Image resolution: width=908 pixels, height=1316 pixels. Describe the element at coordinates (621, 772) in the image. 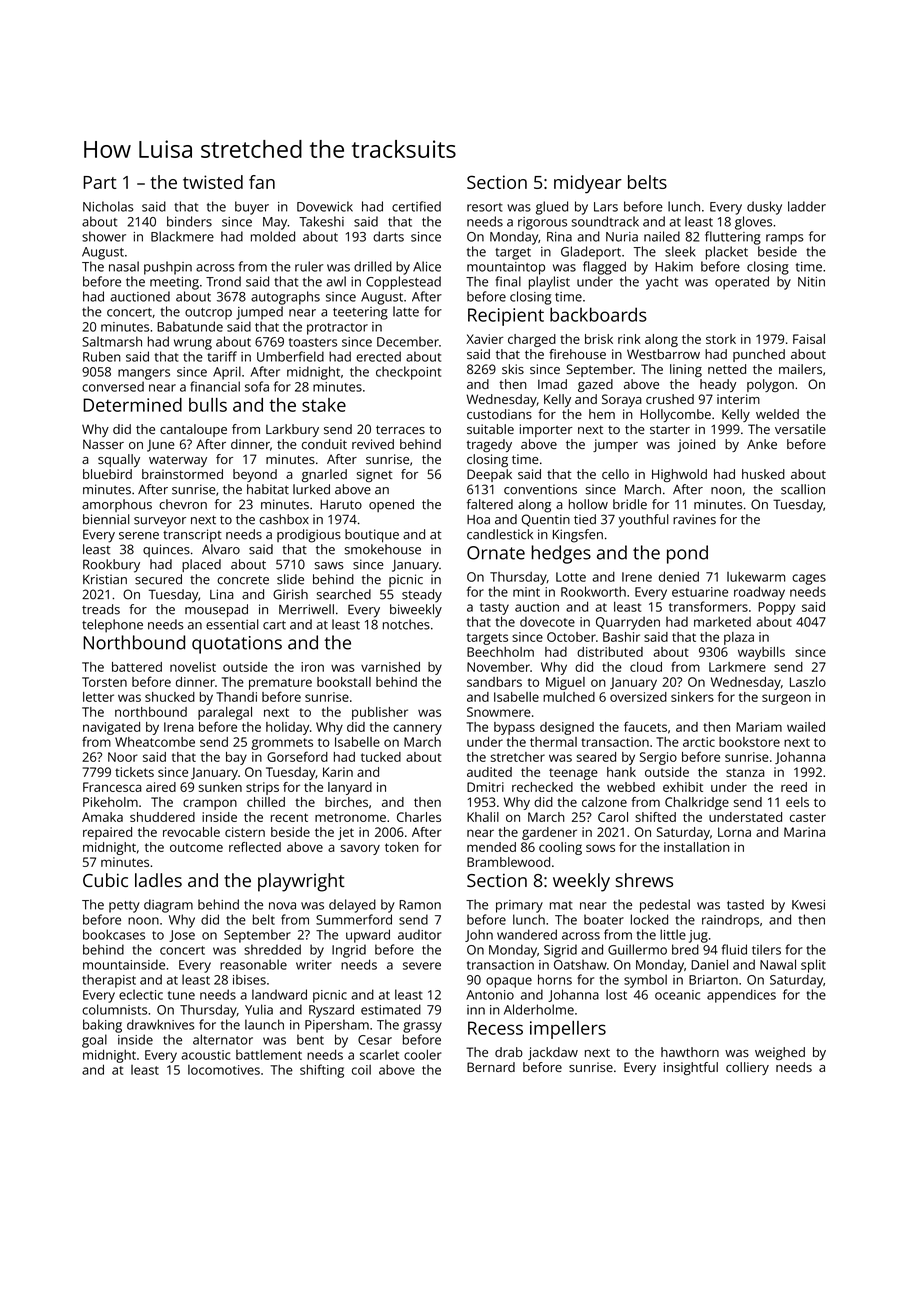

I see `hank` at that location.
